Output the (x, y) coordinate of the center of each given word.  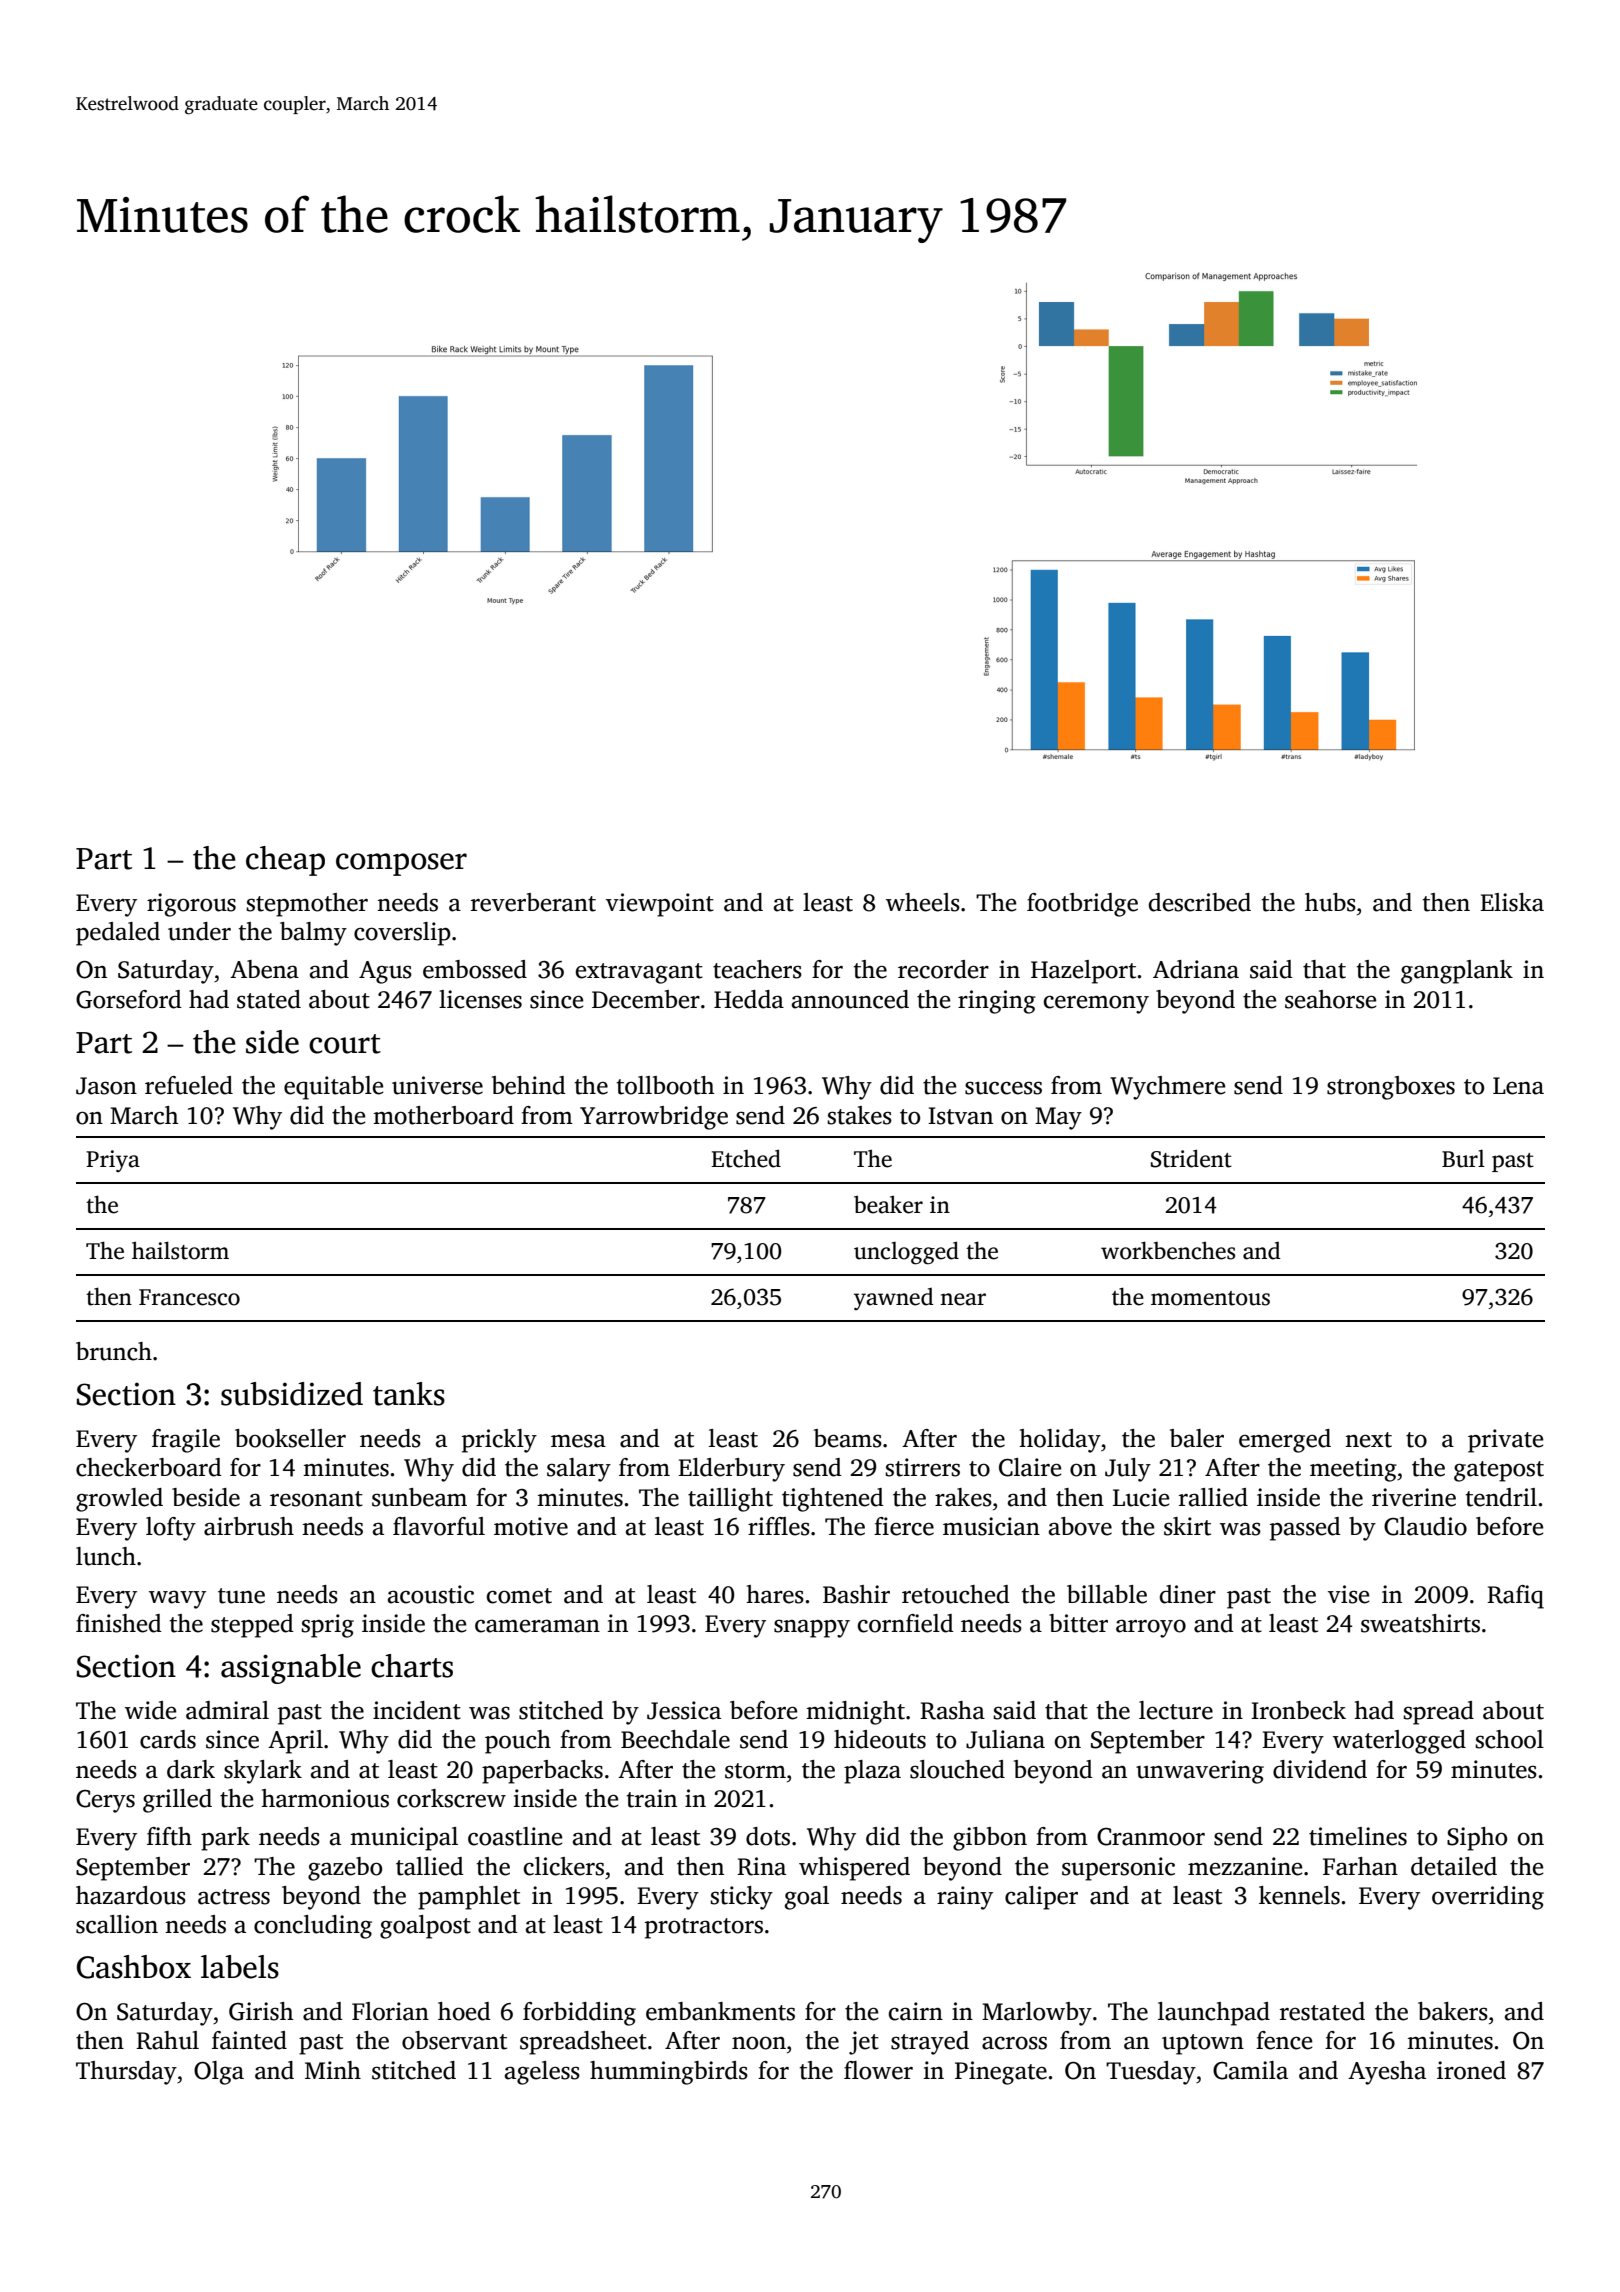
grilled (177, 1801)
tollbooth (666, 1085)
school (1509, 1739)
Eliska (1512, 902)
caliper (1041, 1898)
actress (234, 1897)
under (199, 931)
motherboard (443, 1115)
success (1003, 1088)
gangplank (1457, 972)
